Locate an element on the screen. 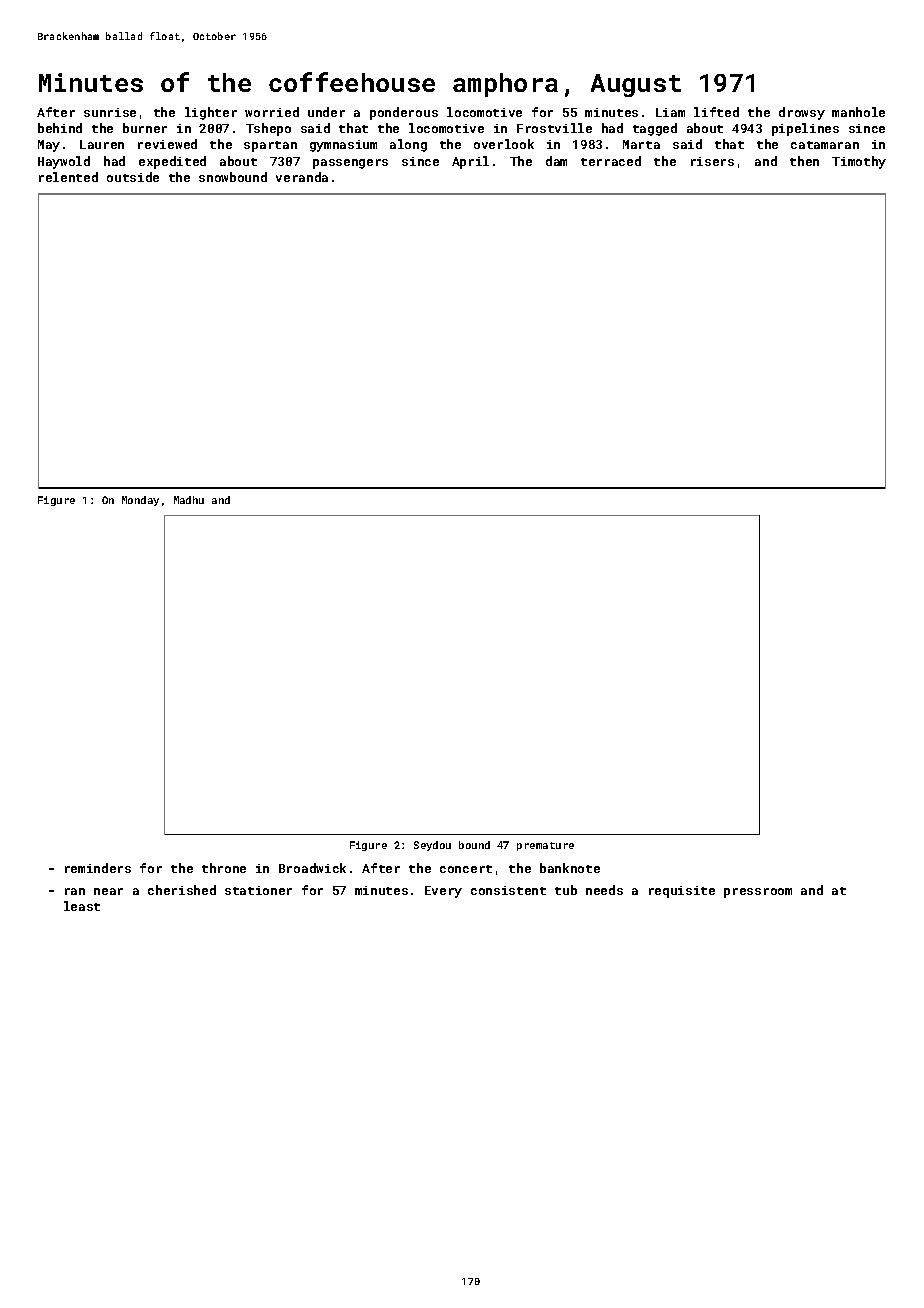 The width and height of the screenshot is (924, 1308). Monday is located at coordinates (140, 501).
